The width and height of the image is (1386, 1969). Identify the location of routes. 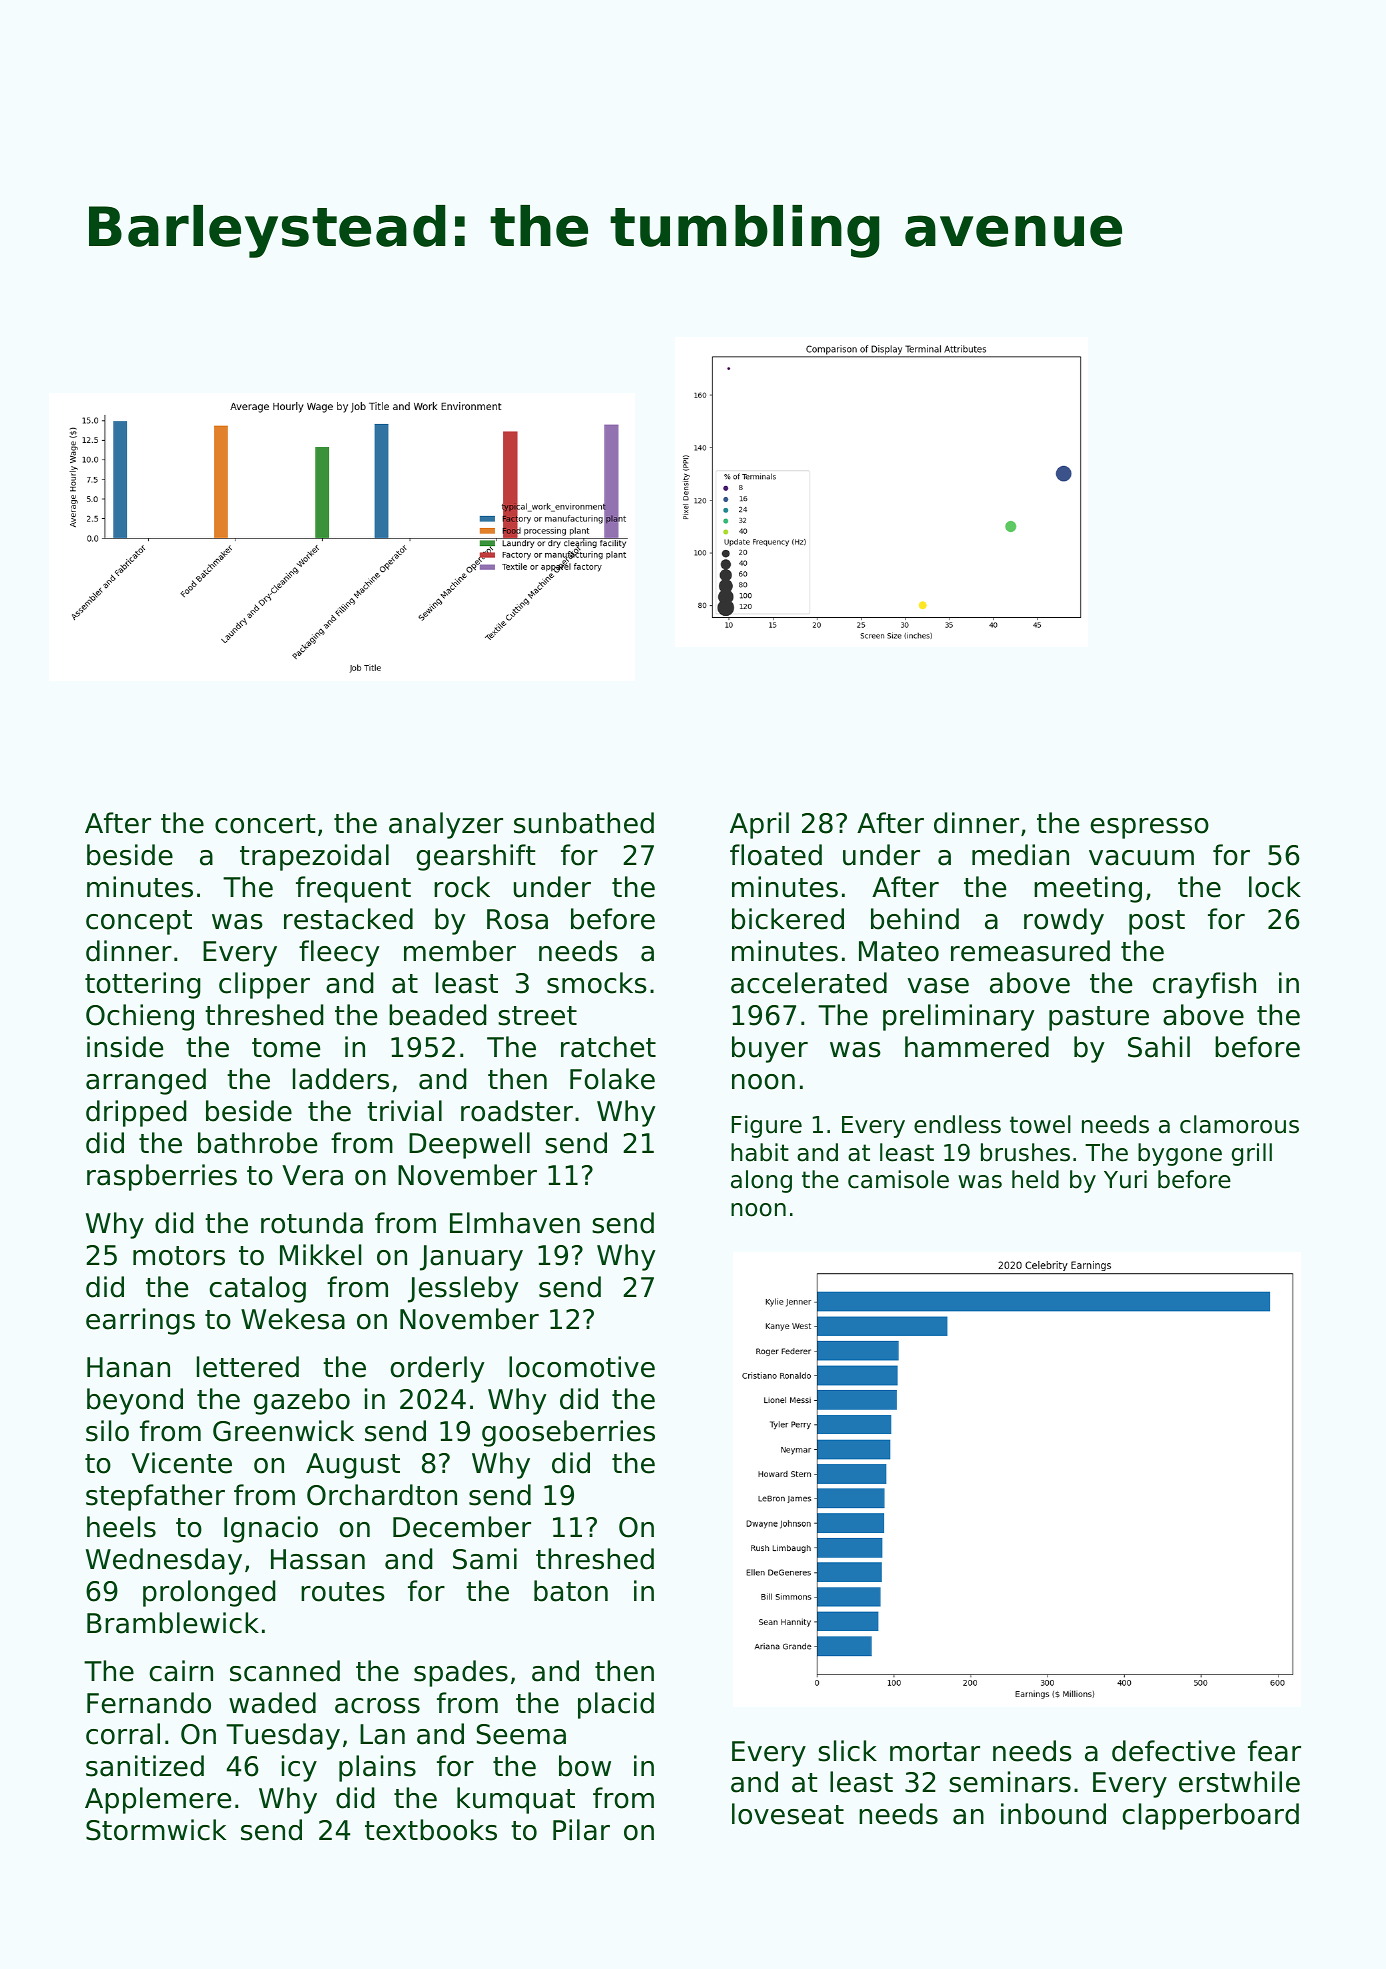
(343, 1592).
